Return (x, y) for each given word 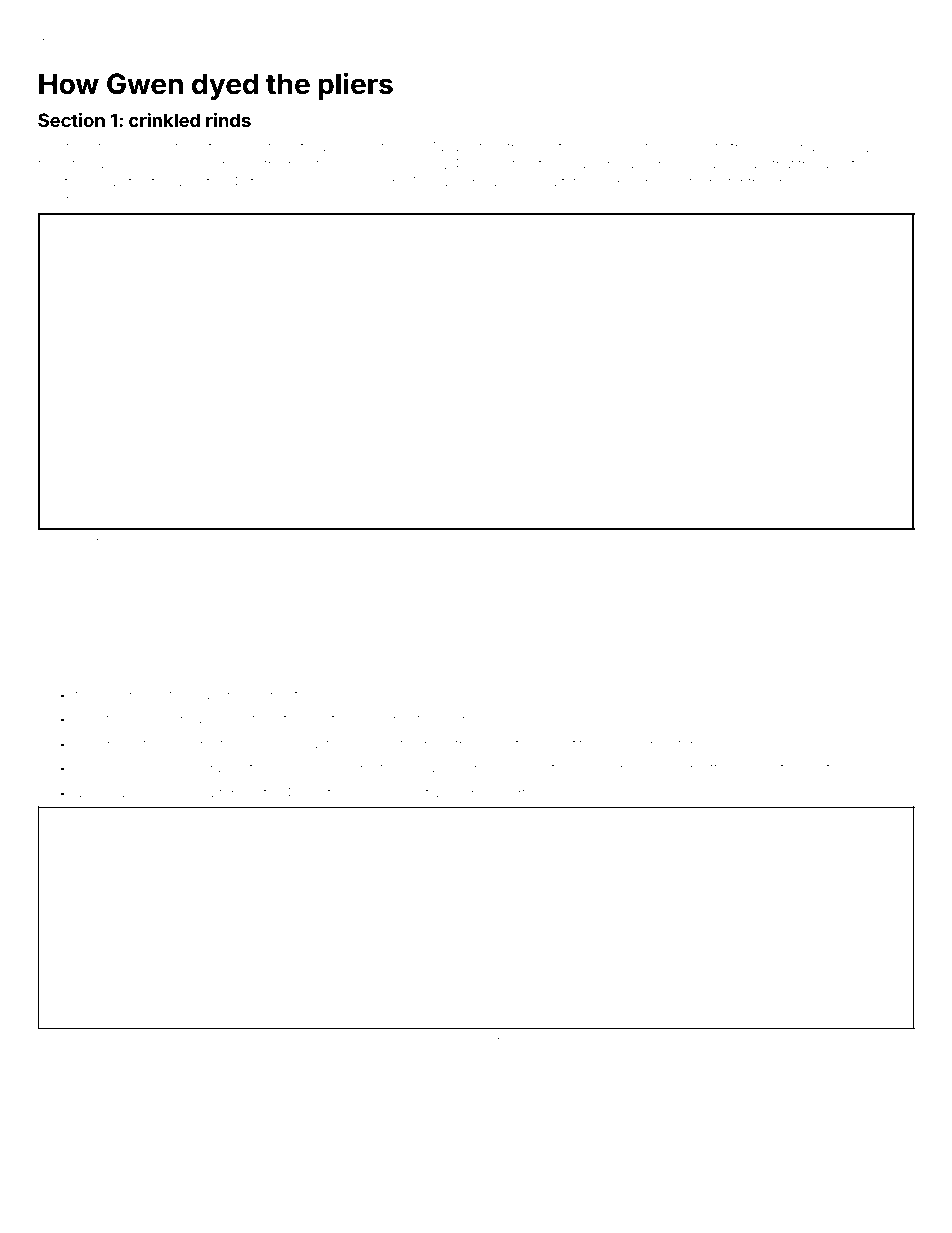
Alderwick (68, 199)
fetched (584, 181)
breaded (480, 719)
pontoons (694, 182)
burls (596, 1041)
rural (226, 696)
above (94, 794)
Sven (642, 743)
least (552, 1041)
